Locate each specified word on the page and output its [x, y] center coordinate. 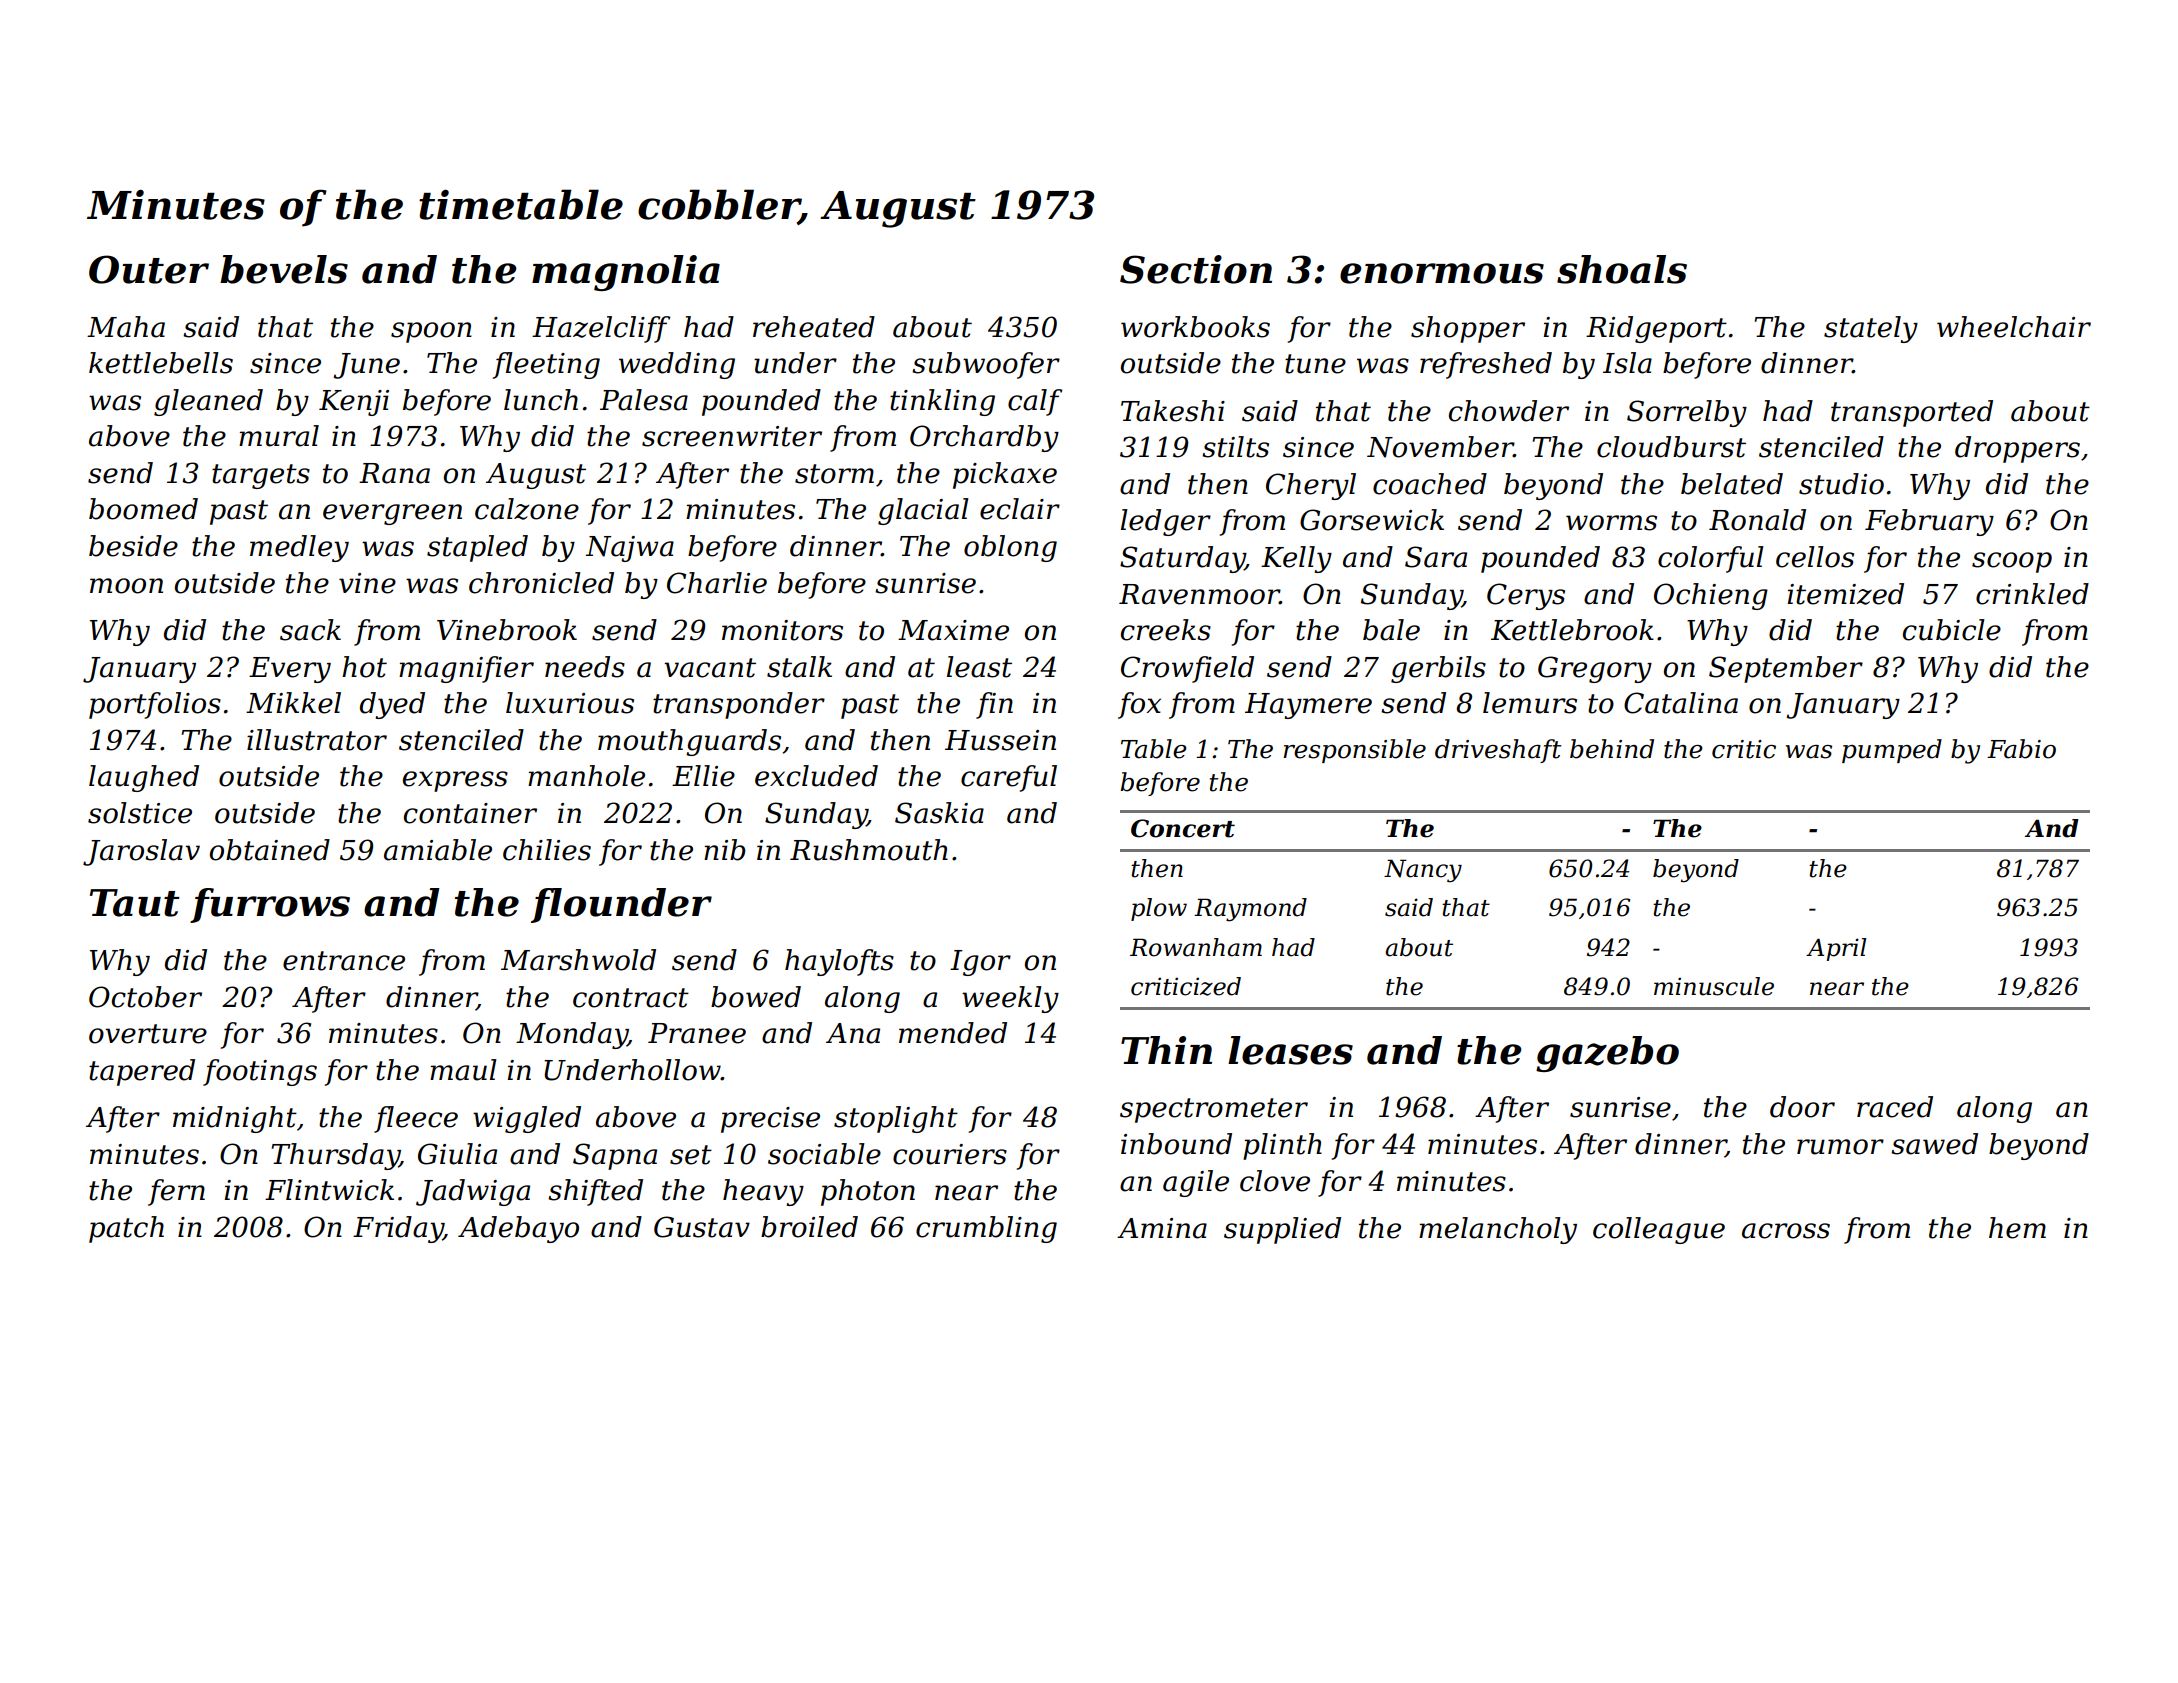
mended [953, 1033]
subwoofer [986, 365]
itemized [1845, 594]
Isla [1627, 363]
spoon [431, 332]
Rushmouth [869, 850]
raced [1895, 1107]
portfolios [155, 705]
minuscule [1714, 986]
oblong [1010, 548]
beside [133, 546]
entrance [344, 961]
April [1836, 949]
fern [176, 1192]
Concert [1183, 828]
